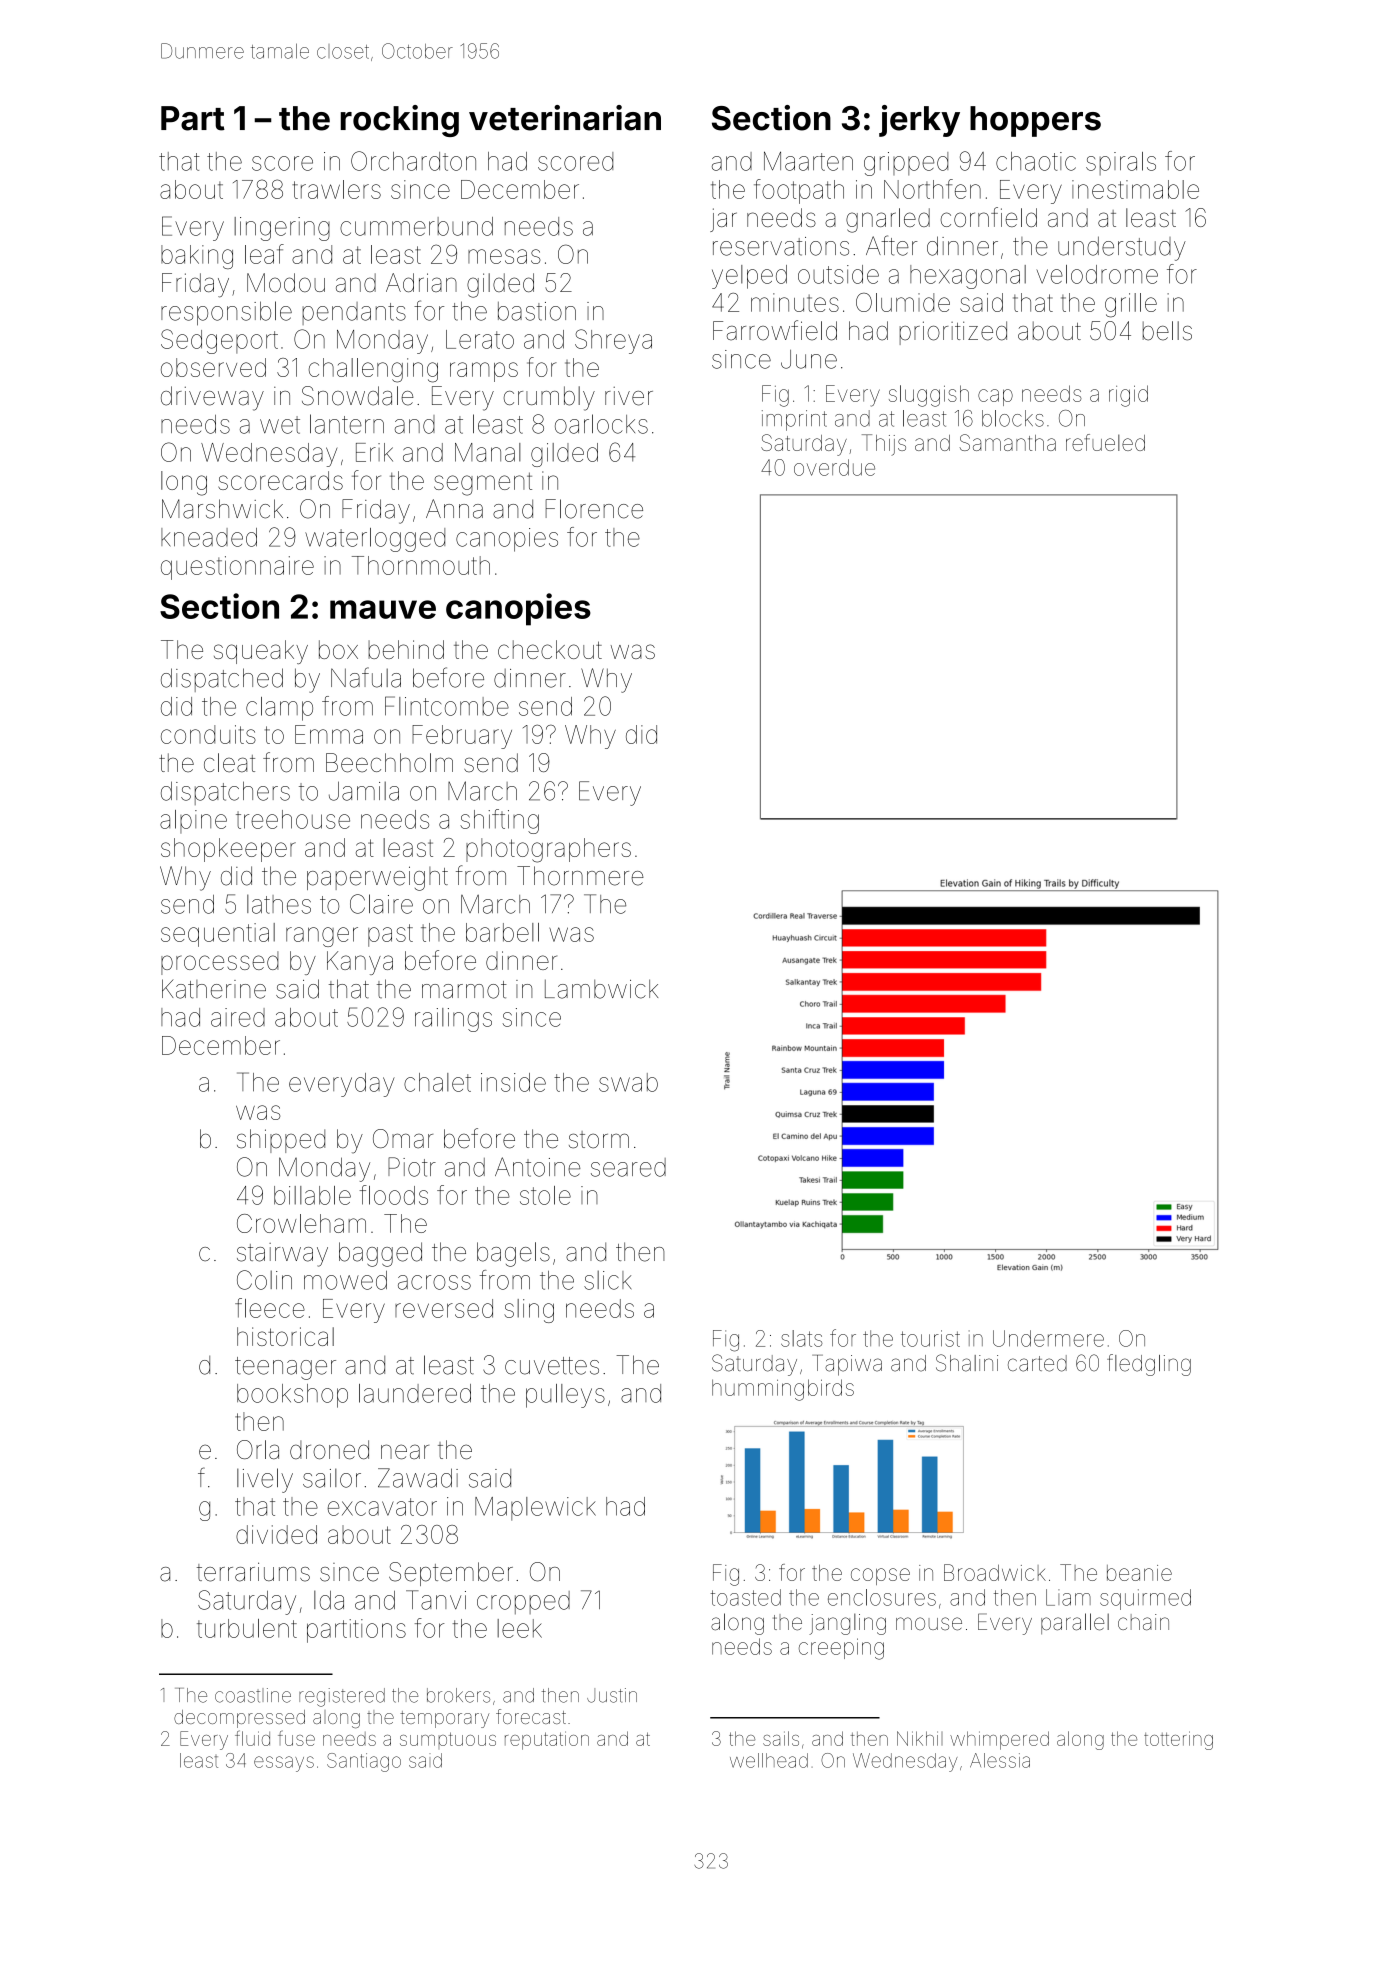  What do you see at coordinates (1035, 121) in the document?
I see `hoppers` at bounding box center [1035, 121].
